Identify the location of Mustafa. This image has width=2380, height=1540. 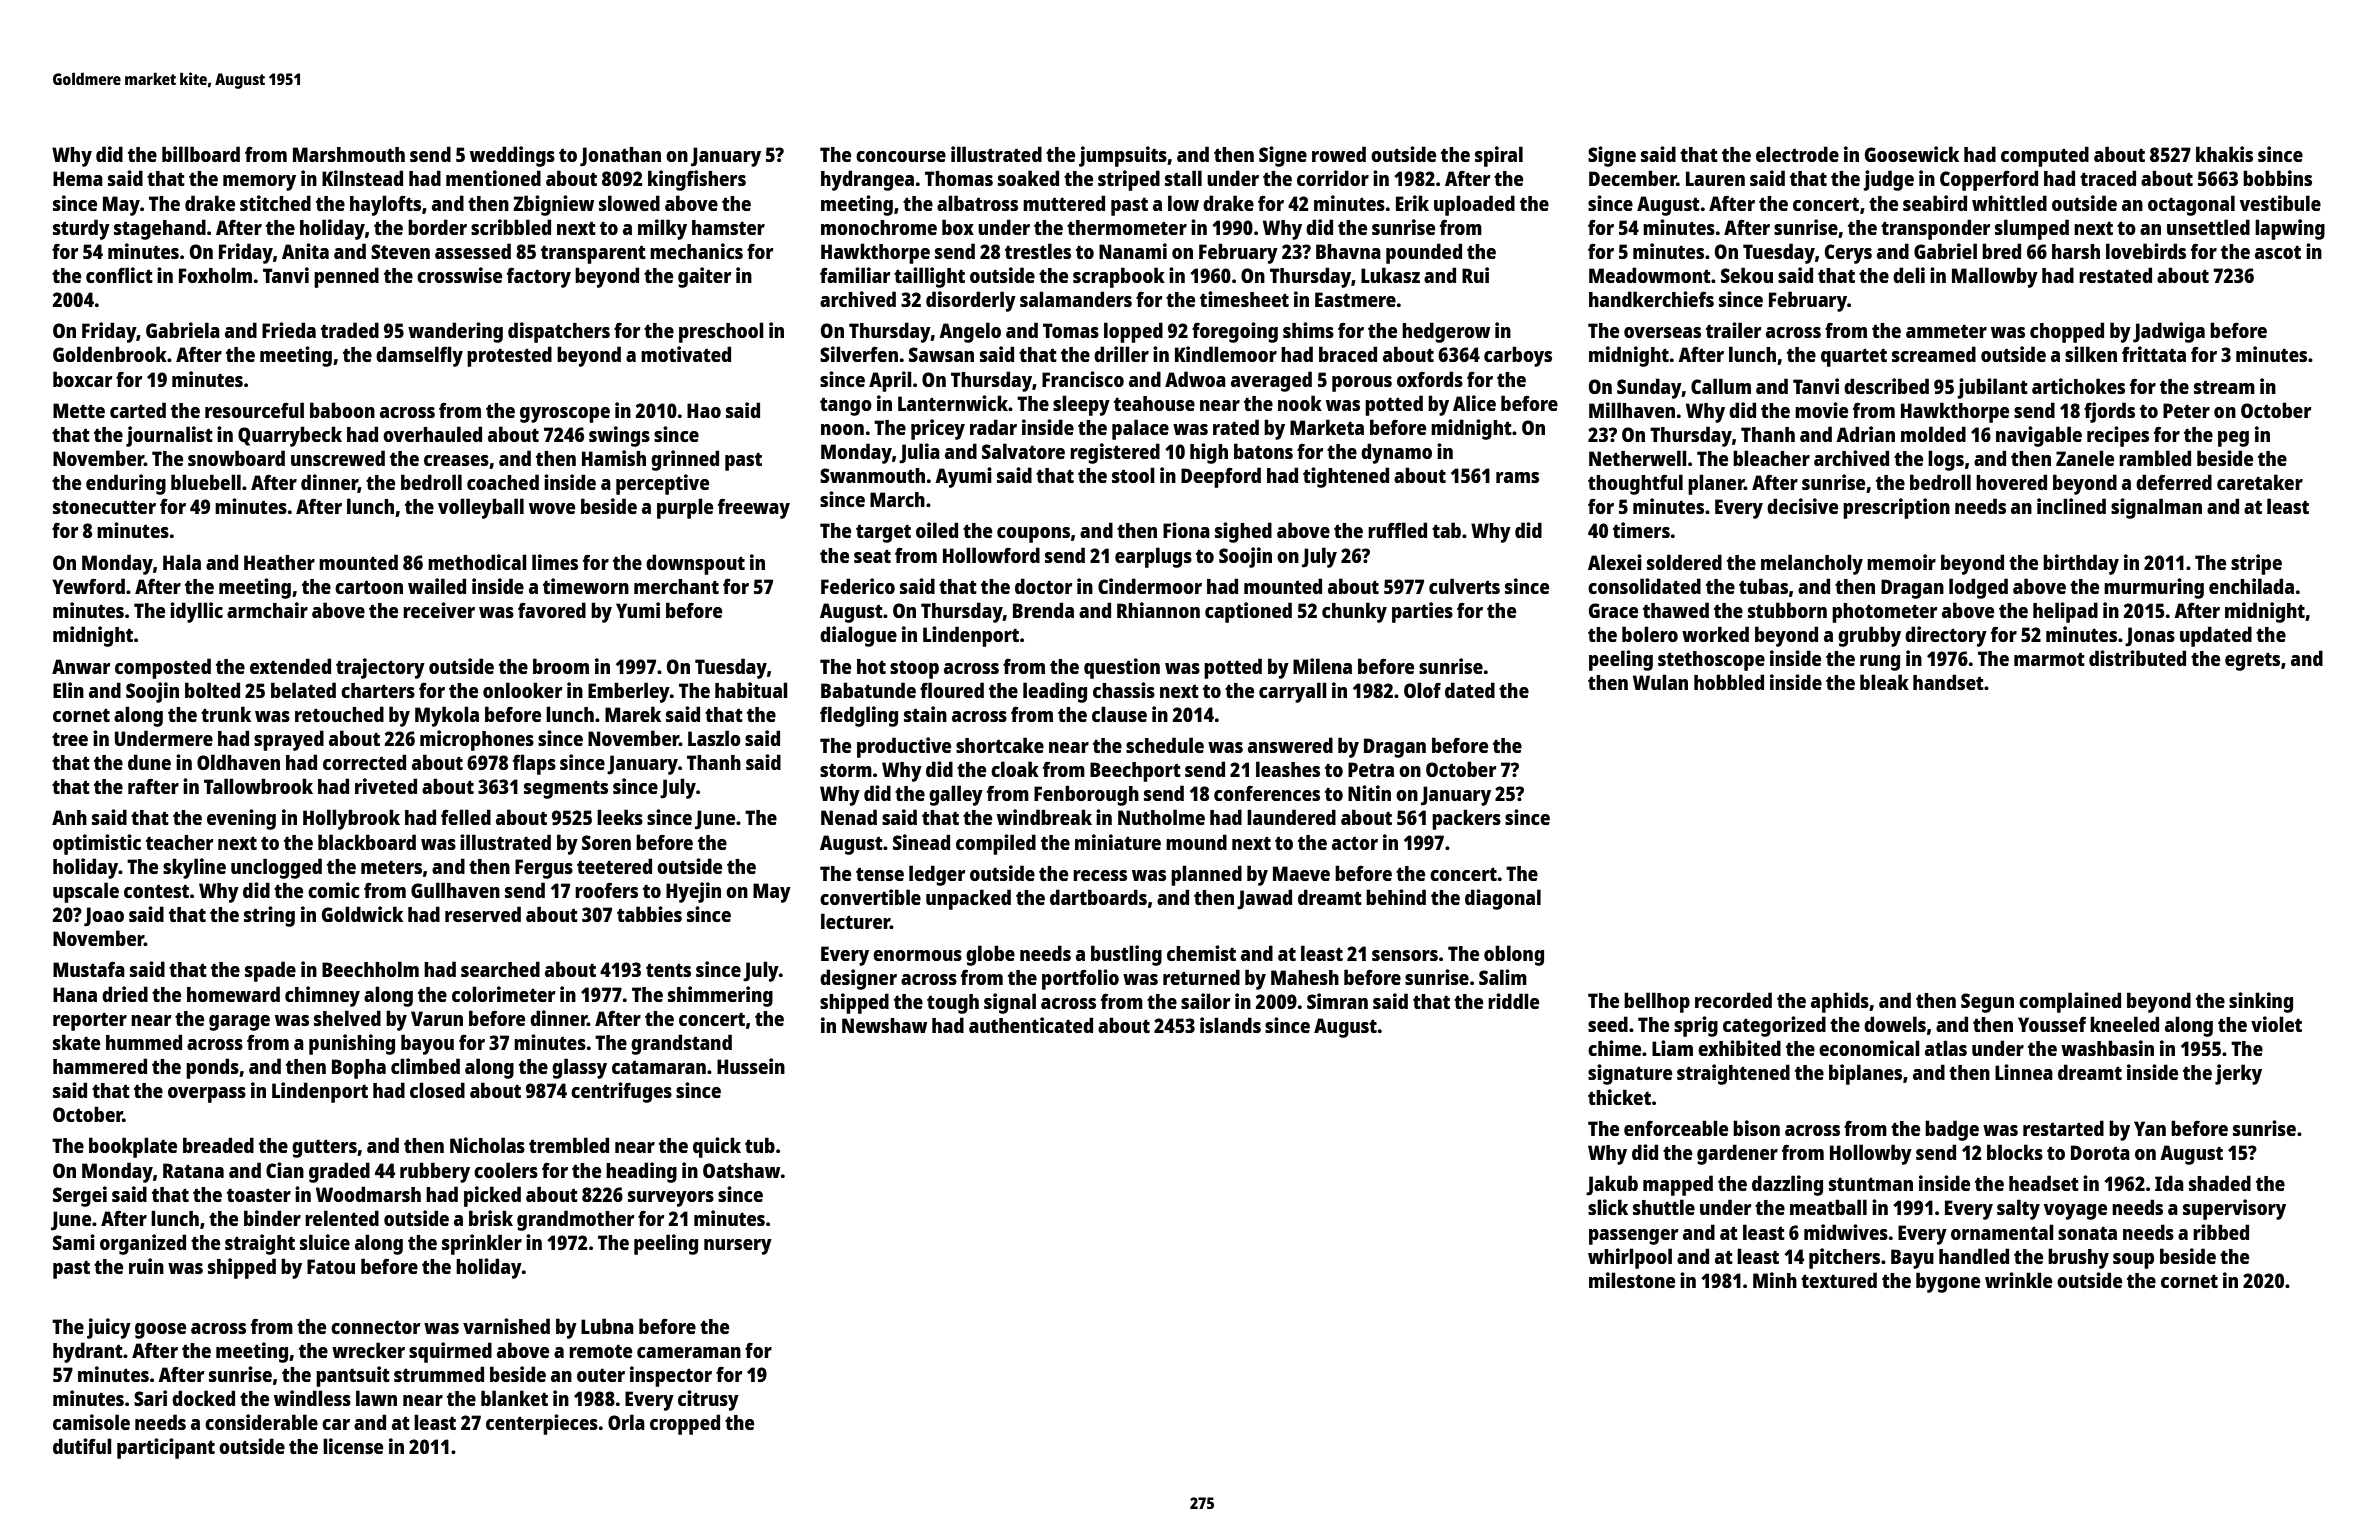
(89, 969).
